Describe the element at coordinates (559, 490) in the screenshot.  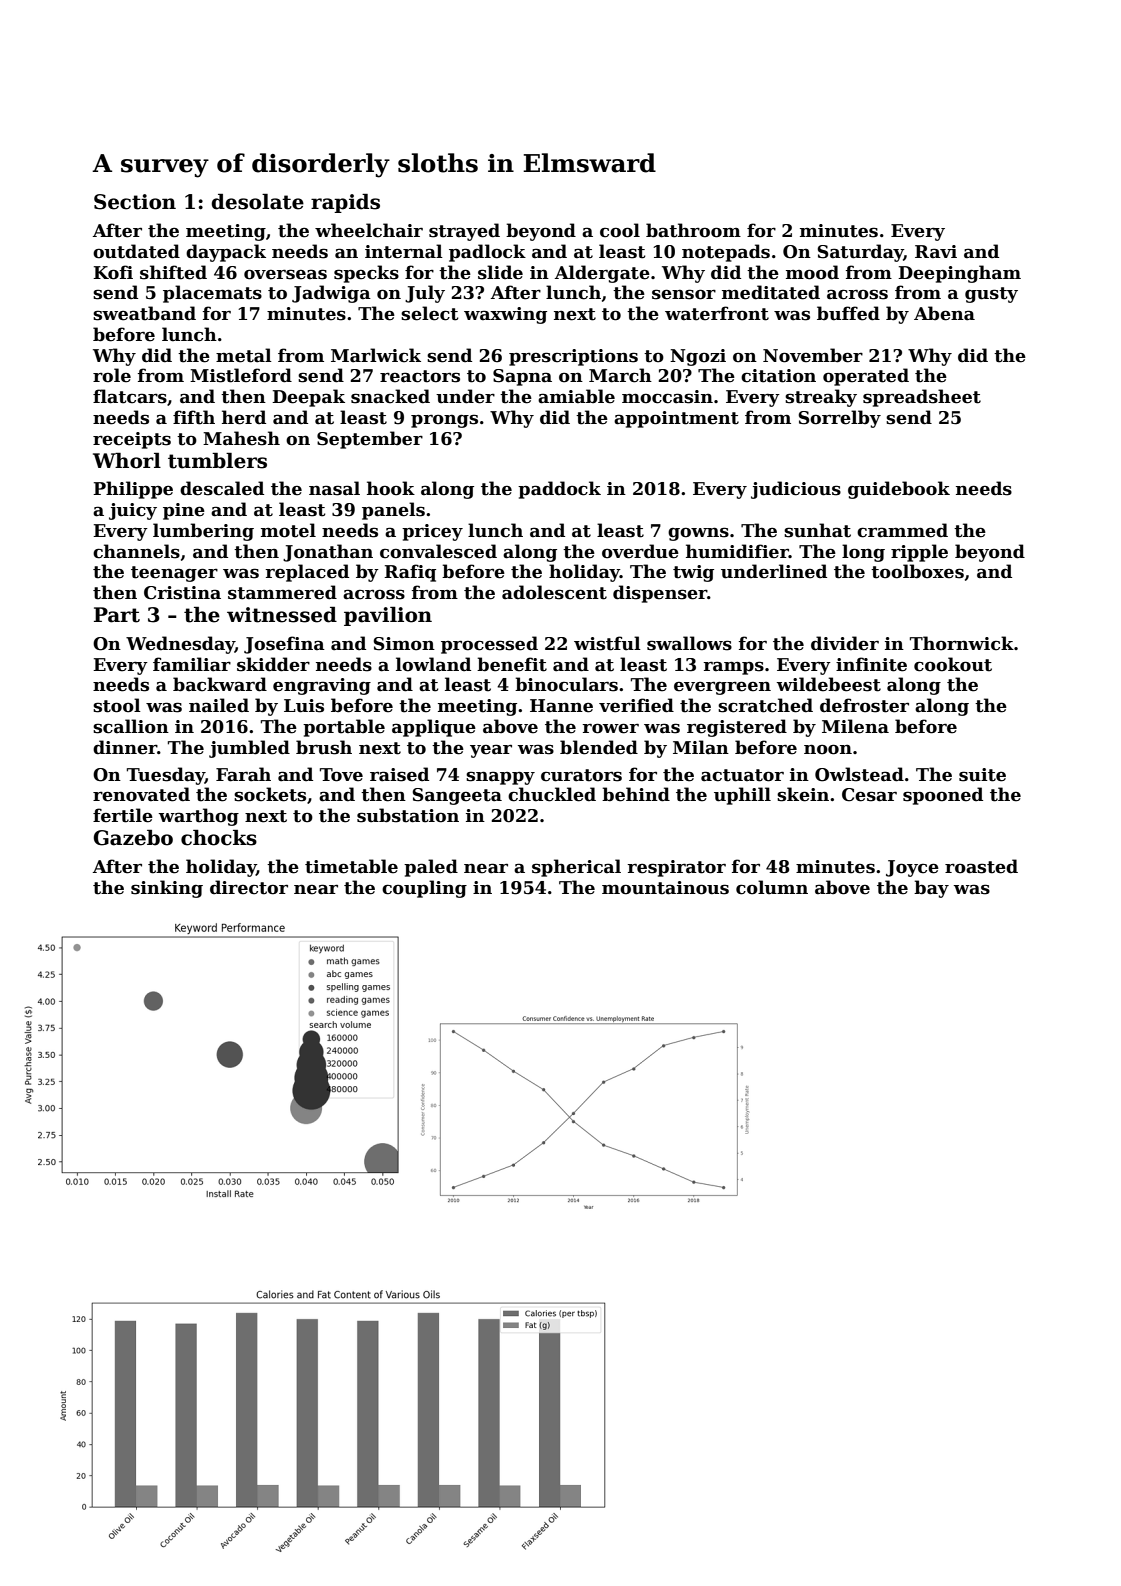
I see `paddock` at that location.
